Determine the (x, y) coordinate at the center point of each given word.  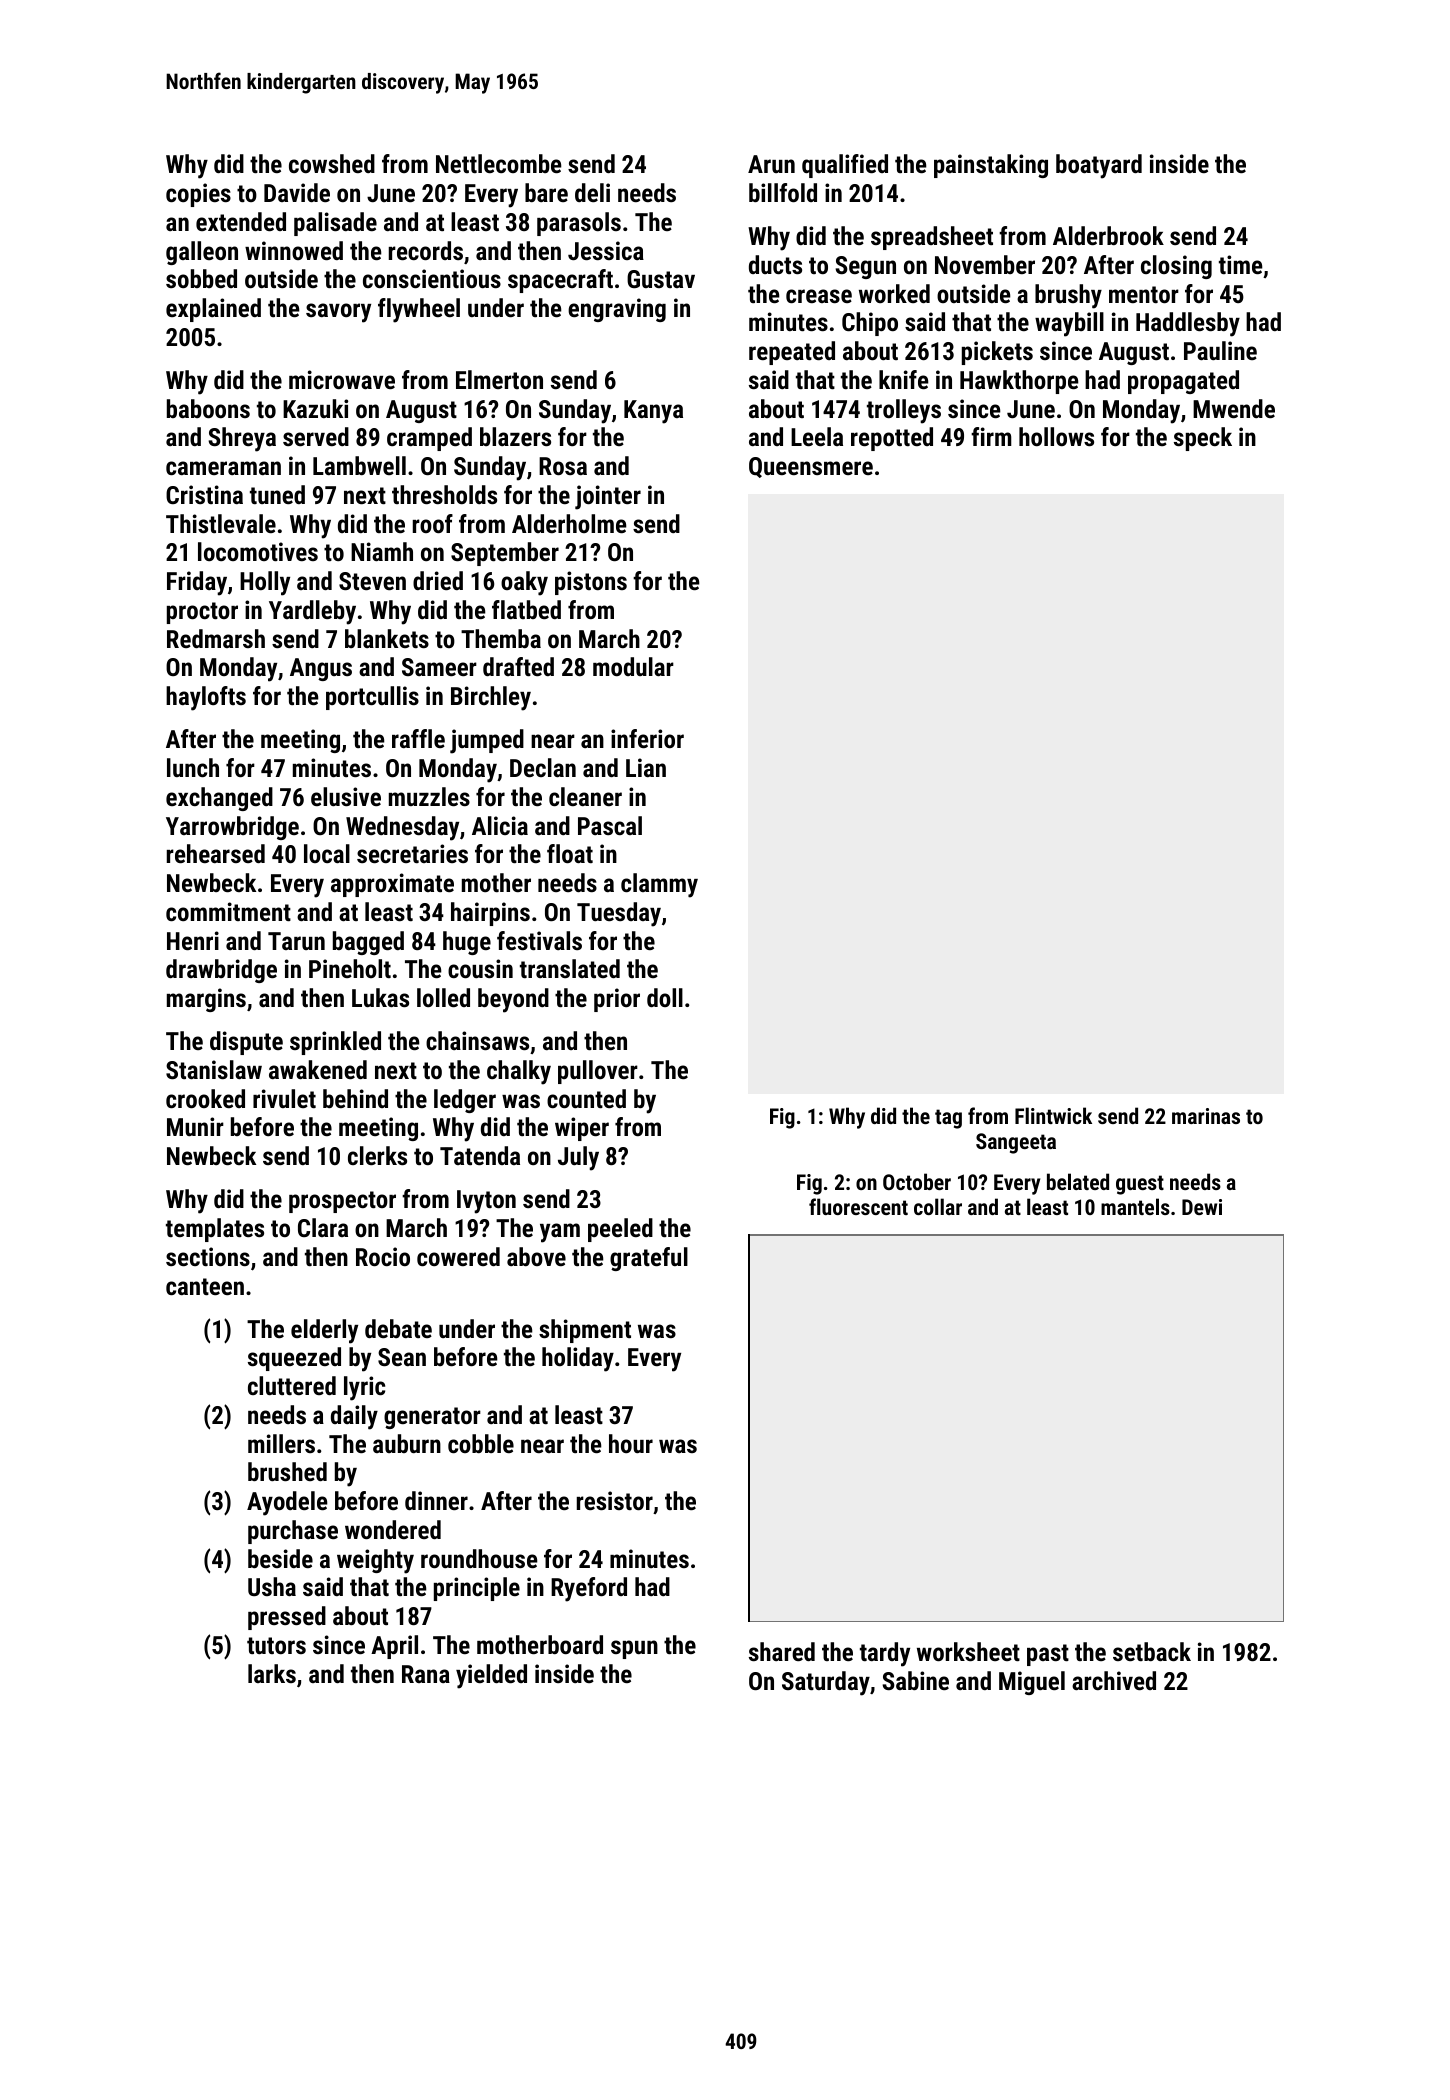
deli (592, 192)
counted (586, 1098)
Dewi (1202, 1207)
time (1241, 264)
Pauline (1220, 350)
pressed (287, 1618)
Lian (646, 767)
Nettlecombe (499, 163)
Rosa (563, 466)
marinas (1206, 1116)
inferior (647, 738)
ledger (465, 1101)
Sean (402, 1357)
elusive (346, 796)
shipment (585, 1331)
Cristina (204, 494)
